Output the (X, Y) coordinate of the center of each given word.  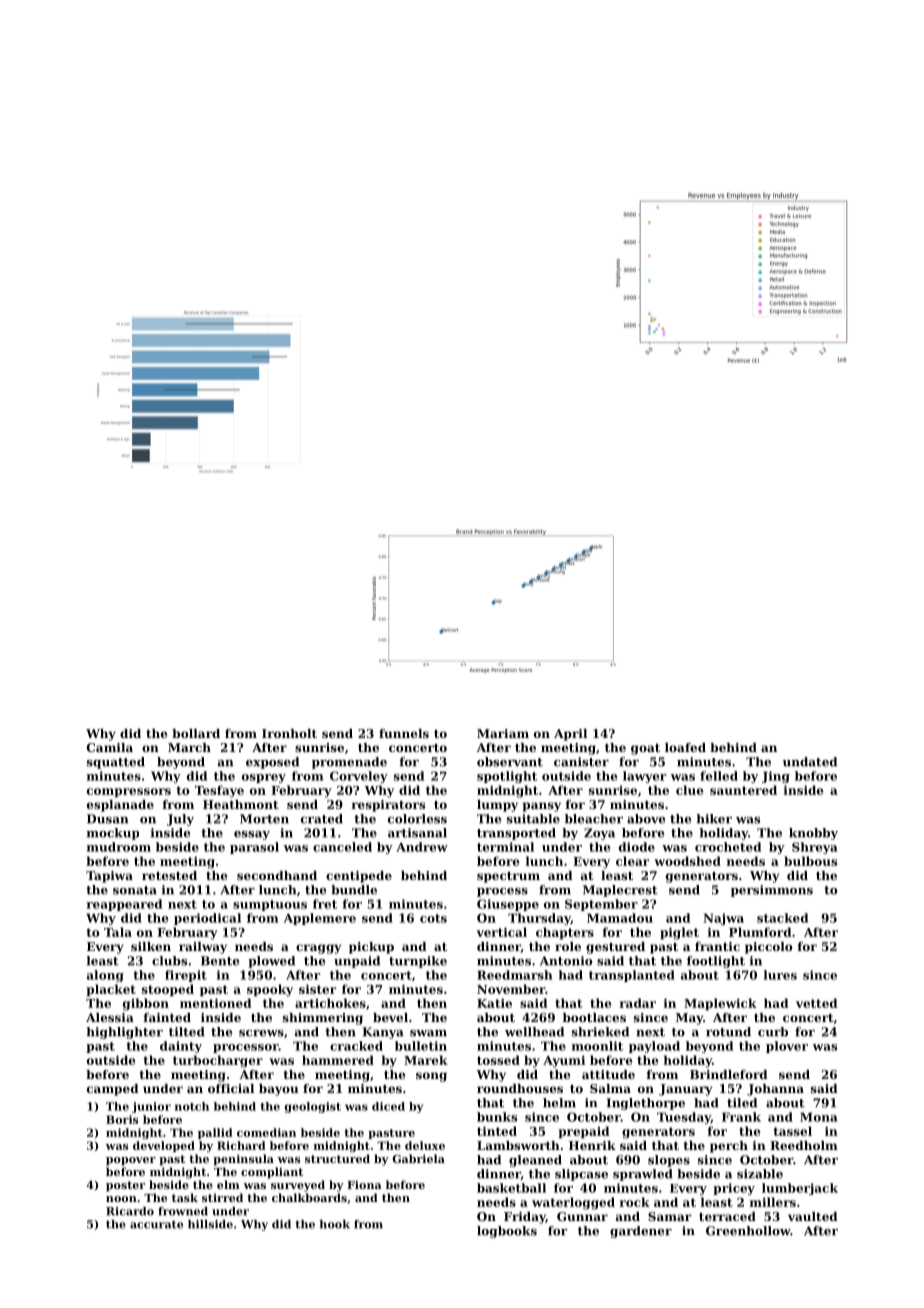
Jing (776, 777)
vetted (817, 1003)
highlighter (124, 1033)
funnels (404, 733)
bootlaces (594, 1017)
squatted (116, 763)
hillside (210, 1224)
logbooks (507, 1232)
